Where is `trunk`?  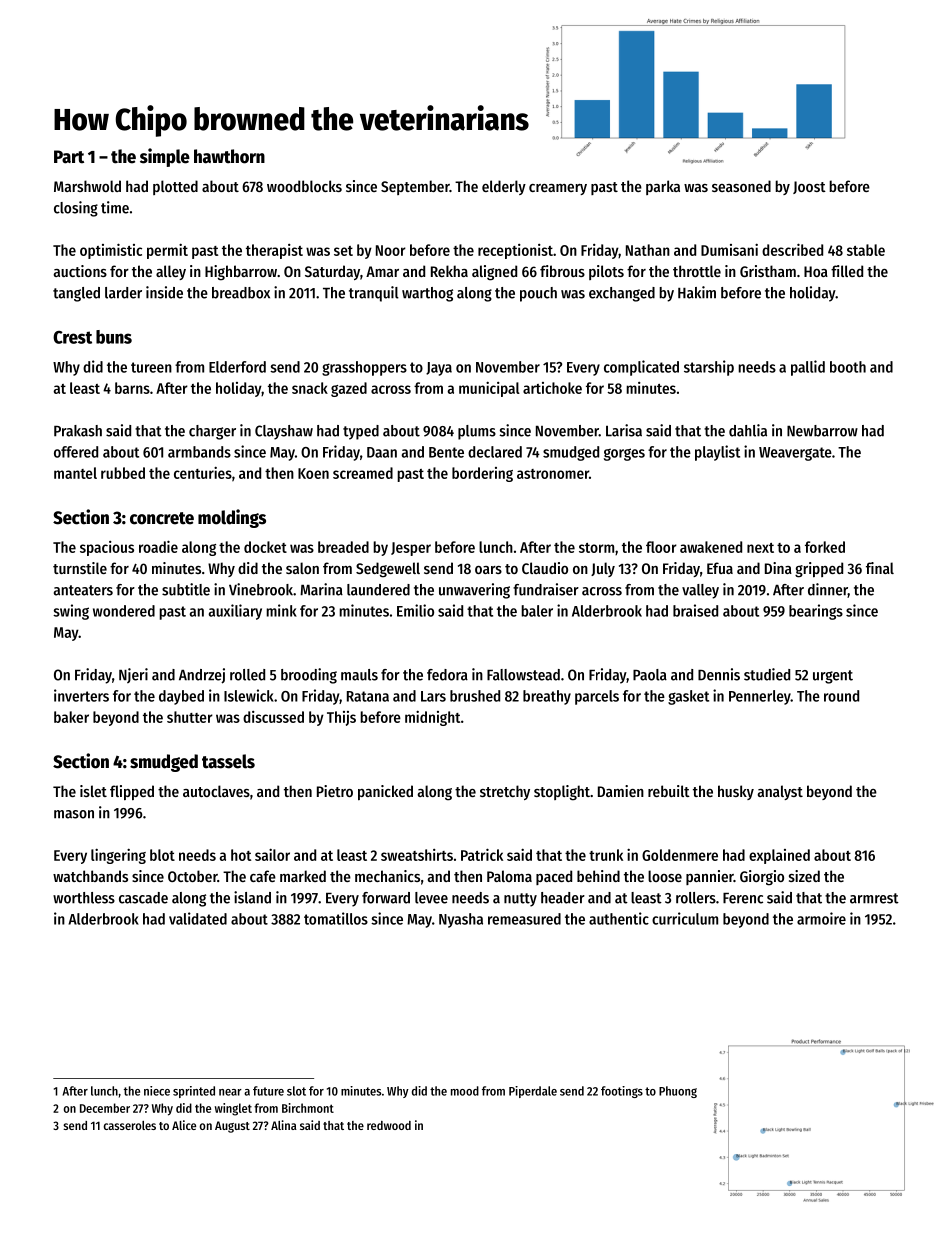
trunk is located at coordinates (606, 855).
